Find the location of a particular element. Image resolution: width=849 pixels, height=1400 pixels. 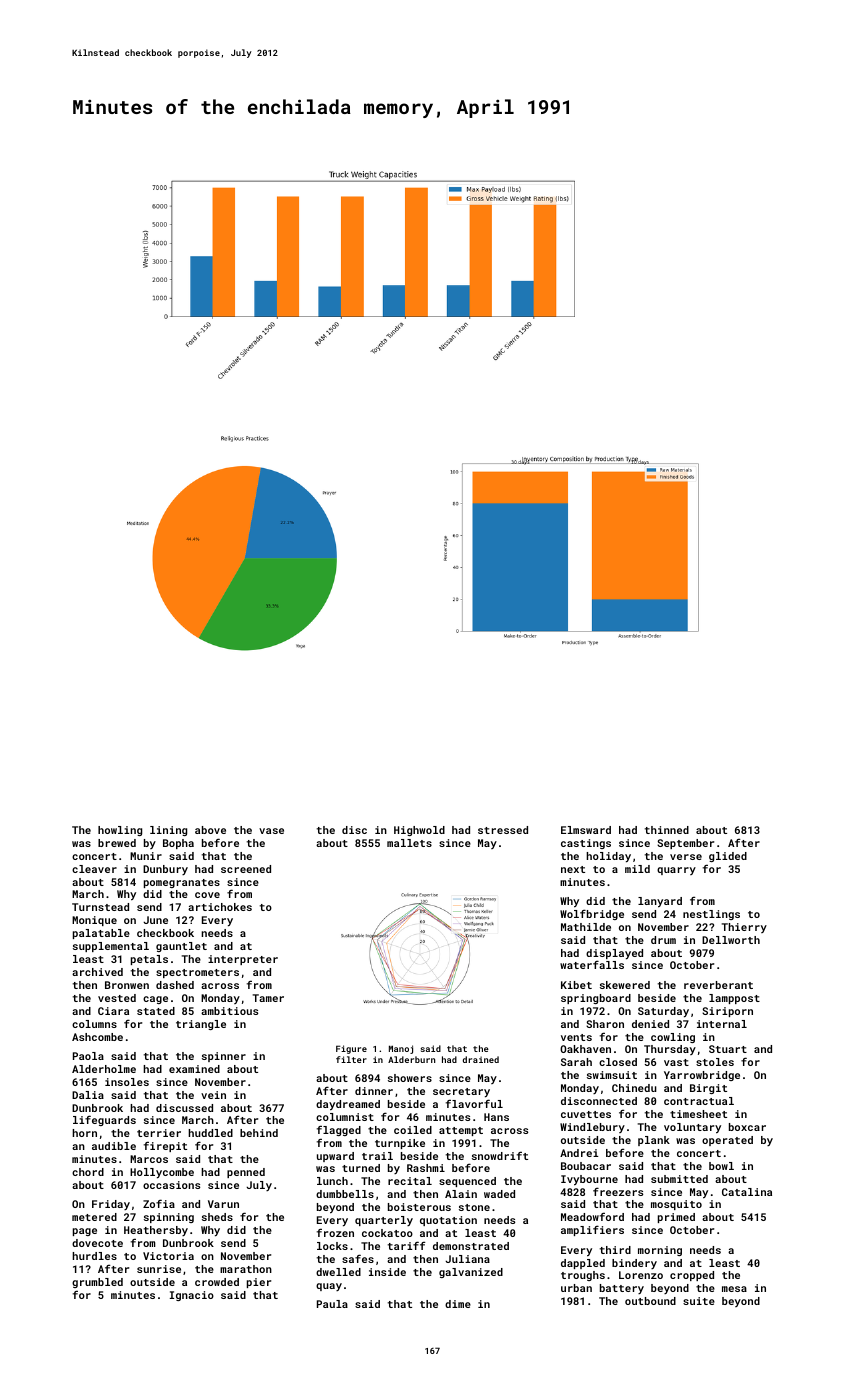

Paula is located at coordinates (332, 1304).
